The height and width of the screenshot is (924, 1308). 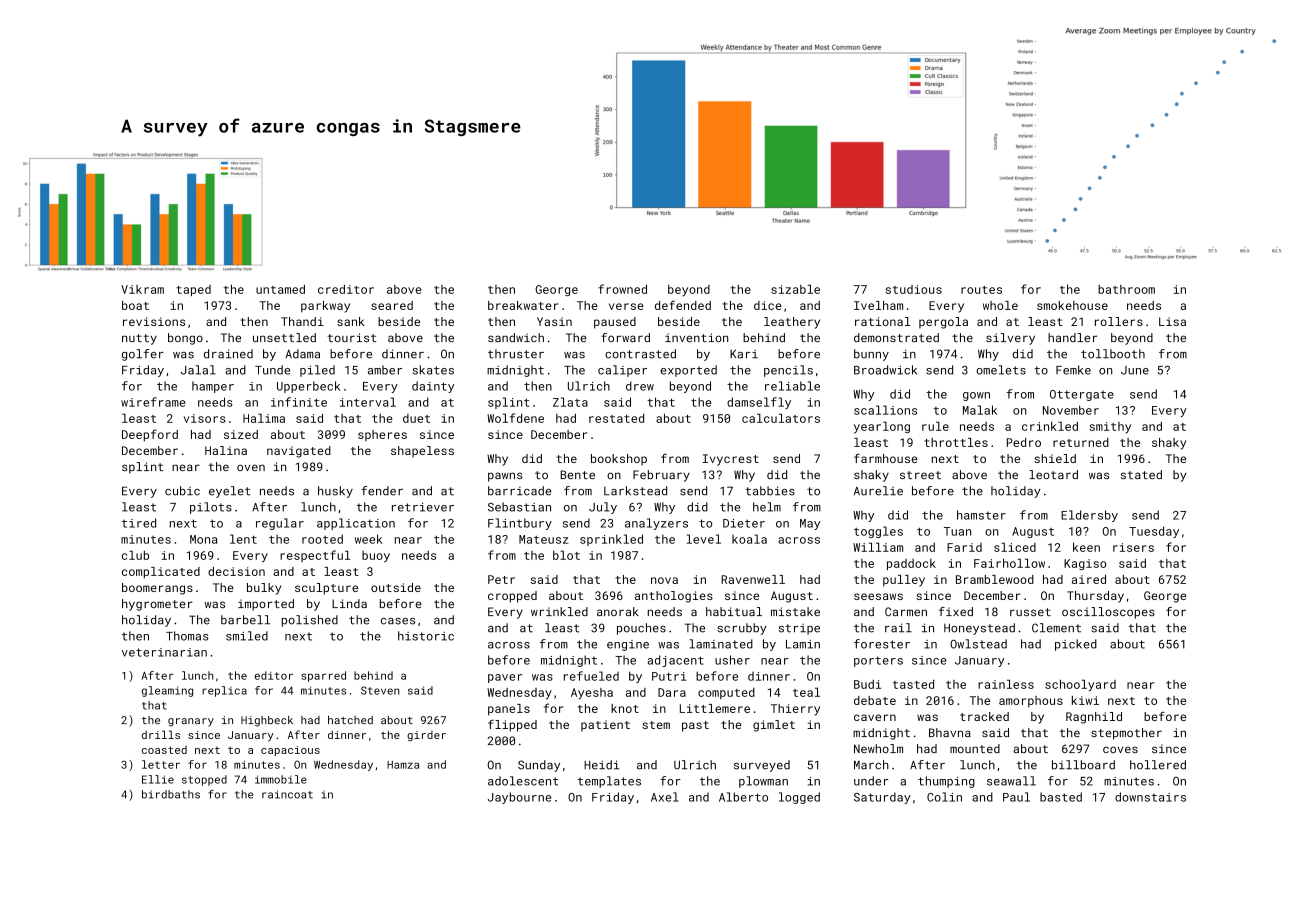 What do you see at coordinates (323, 676) in the screenshot?
I see `sparred` at bounding box center [323, 676].
